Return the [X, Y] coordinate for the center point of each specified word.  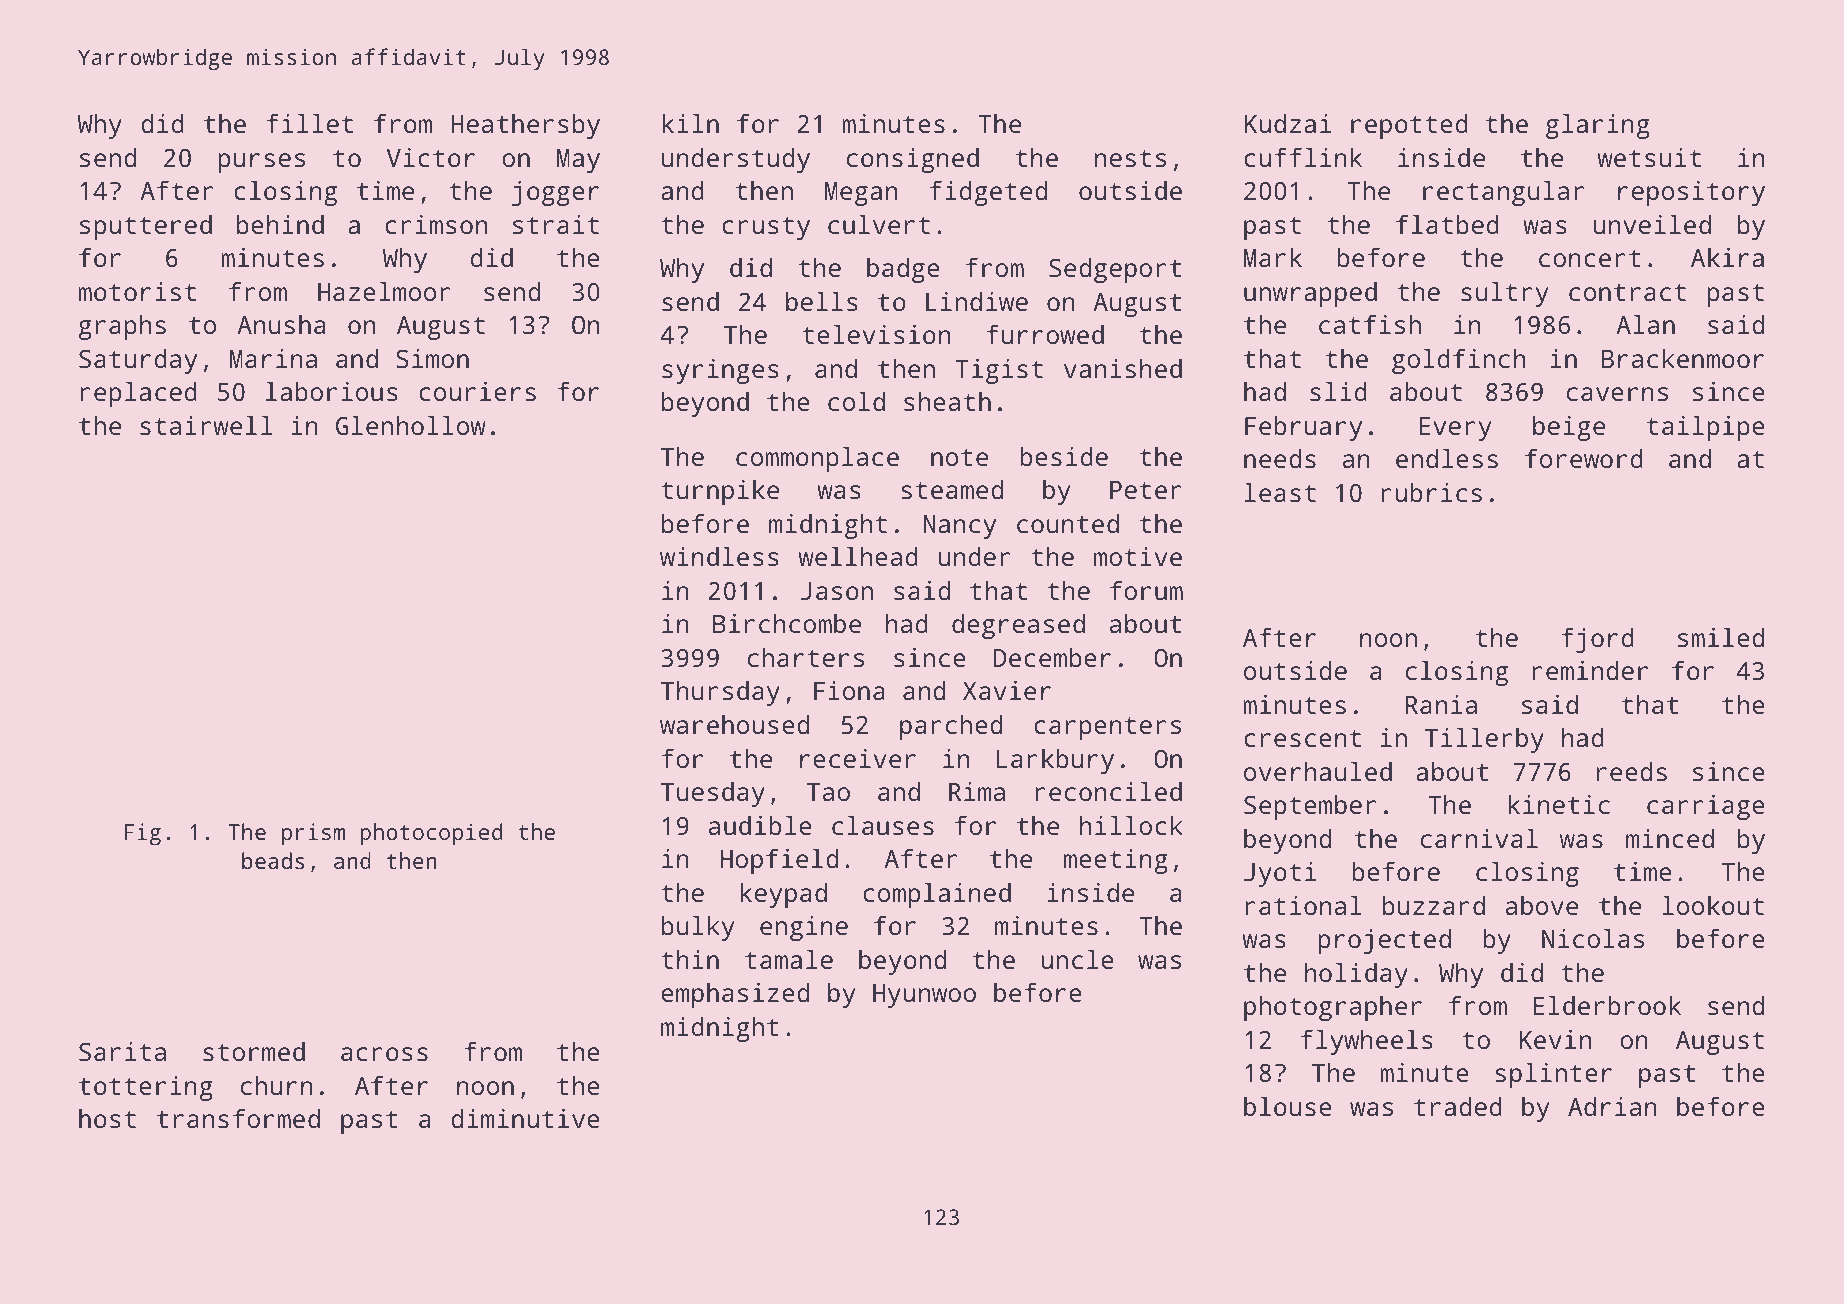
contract [1627, 292]
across [384, 1054]
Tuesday [713, 794]
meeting [1116, 861]
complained [937, 895]
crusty [766, 228]
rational [1303, 905]
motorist [137, 291]
